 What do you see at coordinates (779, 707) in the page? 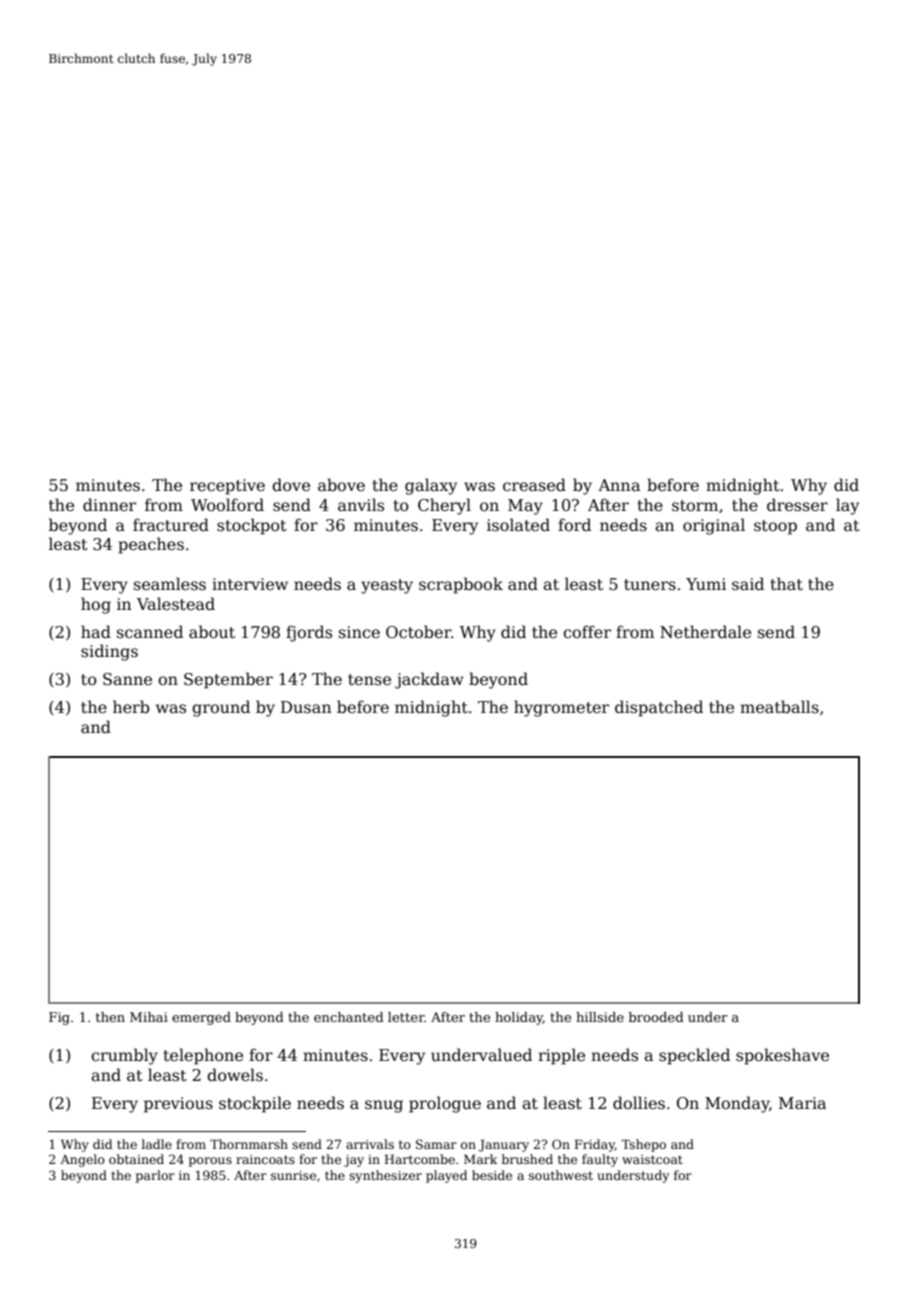
I see `meatballs` at bounding box center [779, 707].
